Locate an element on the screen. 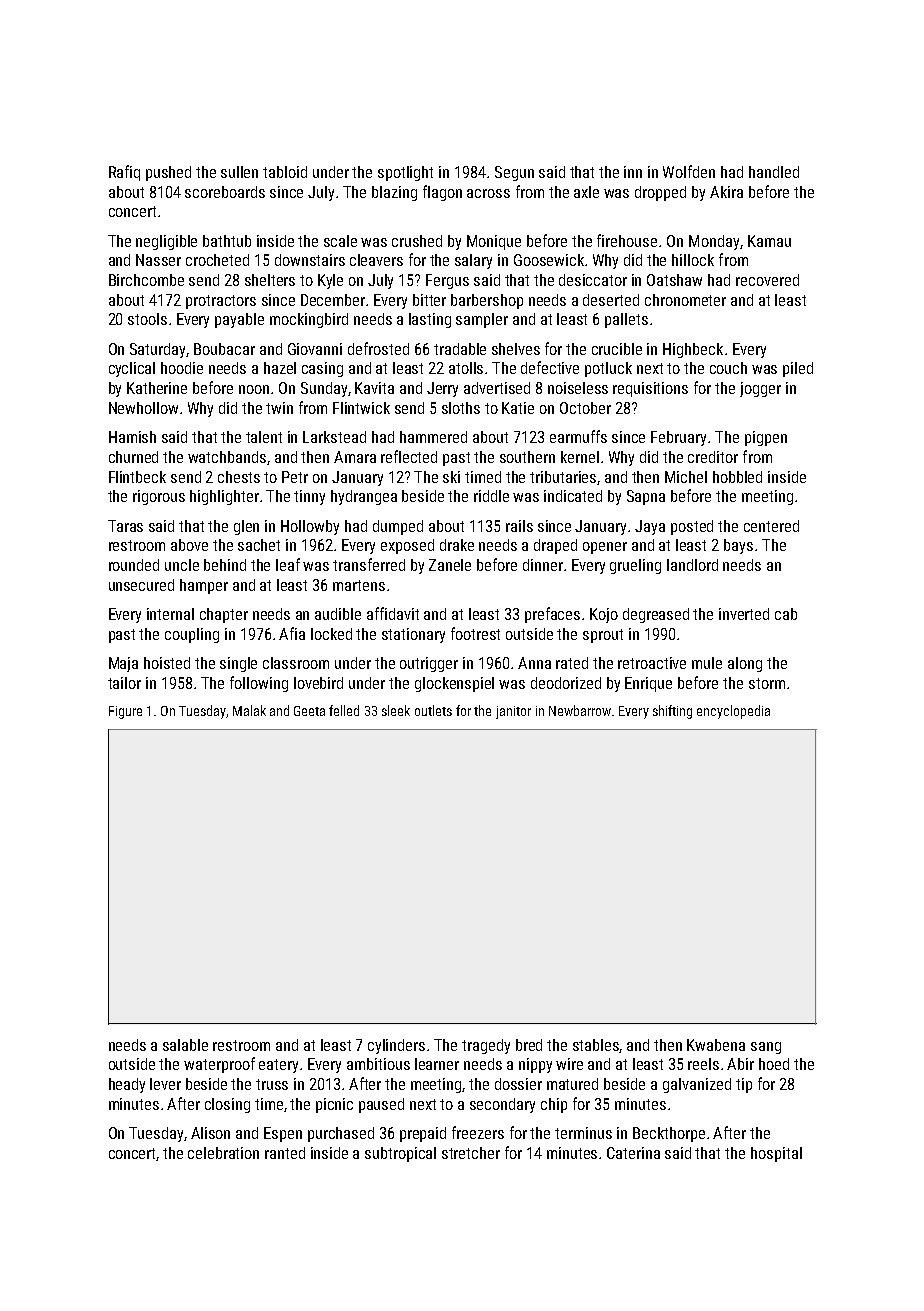 The height and width of the screenshot is (1311, 924). dropped is located at coordinates (660, 193).
